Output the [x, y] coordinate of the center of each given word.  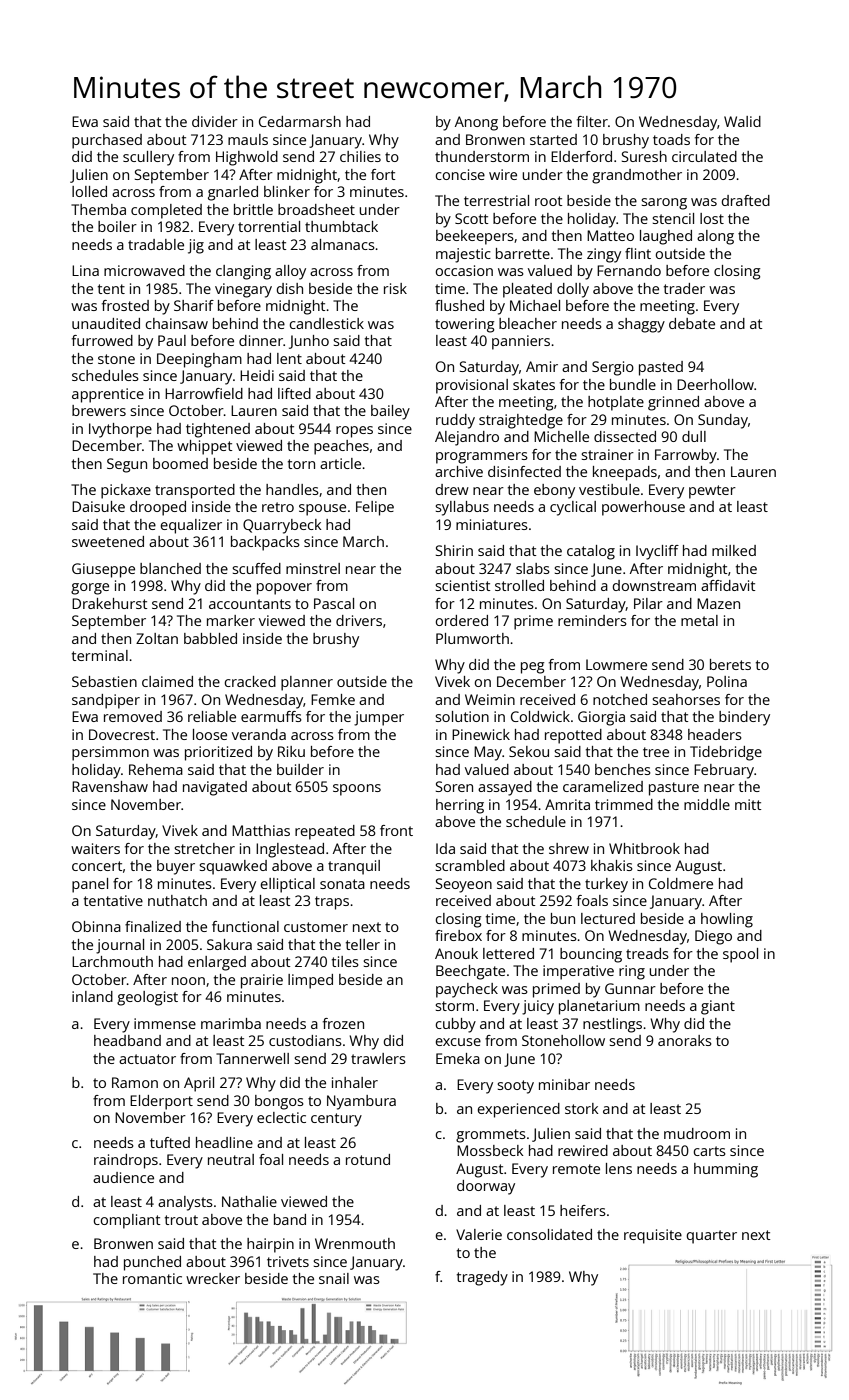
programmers [482, 458]
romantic [152, 1278]
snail [334, 1278]
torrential [269, 226]
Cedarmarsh [300, 121]
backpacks [265, 543]
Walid [742, 121]
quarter [711, 1237]
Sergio [613, 368]
